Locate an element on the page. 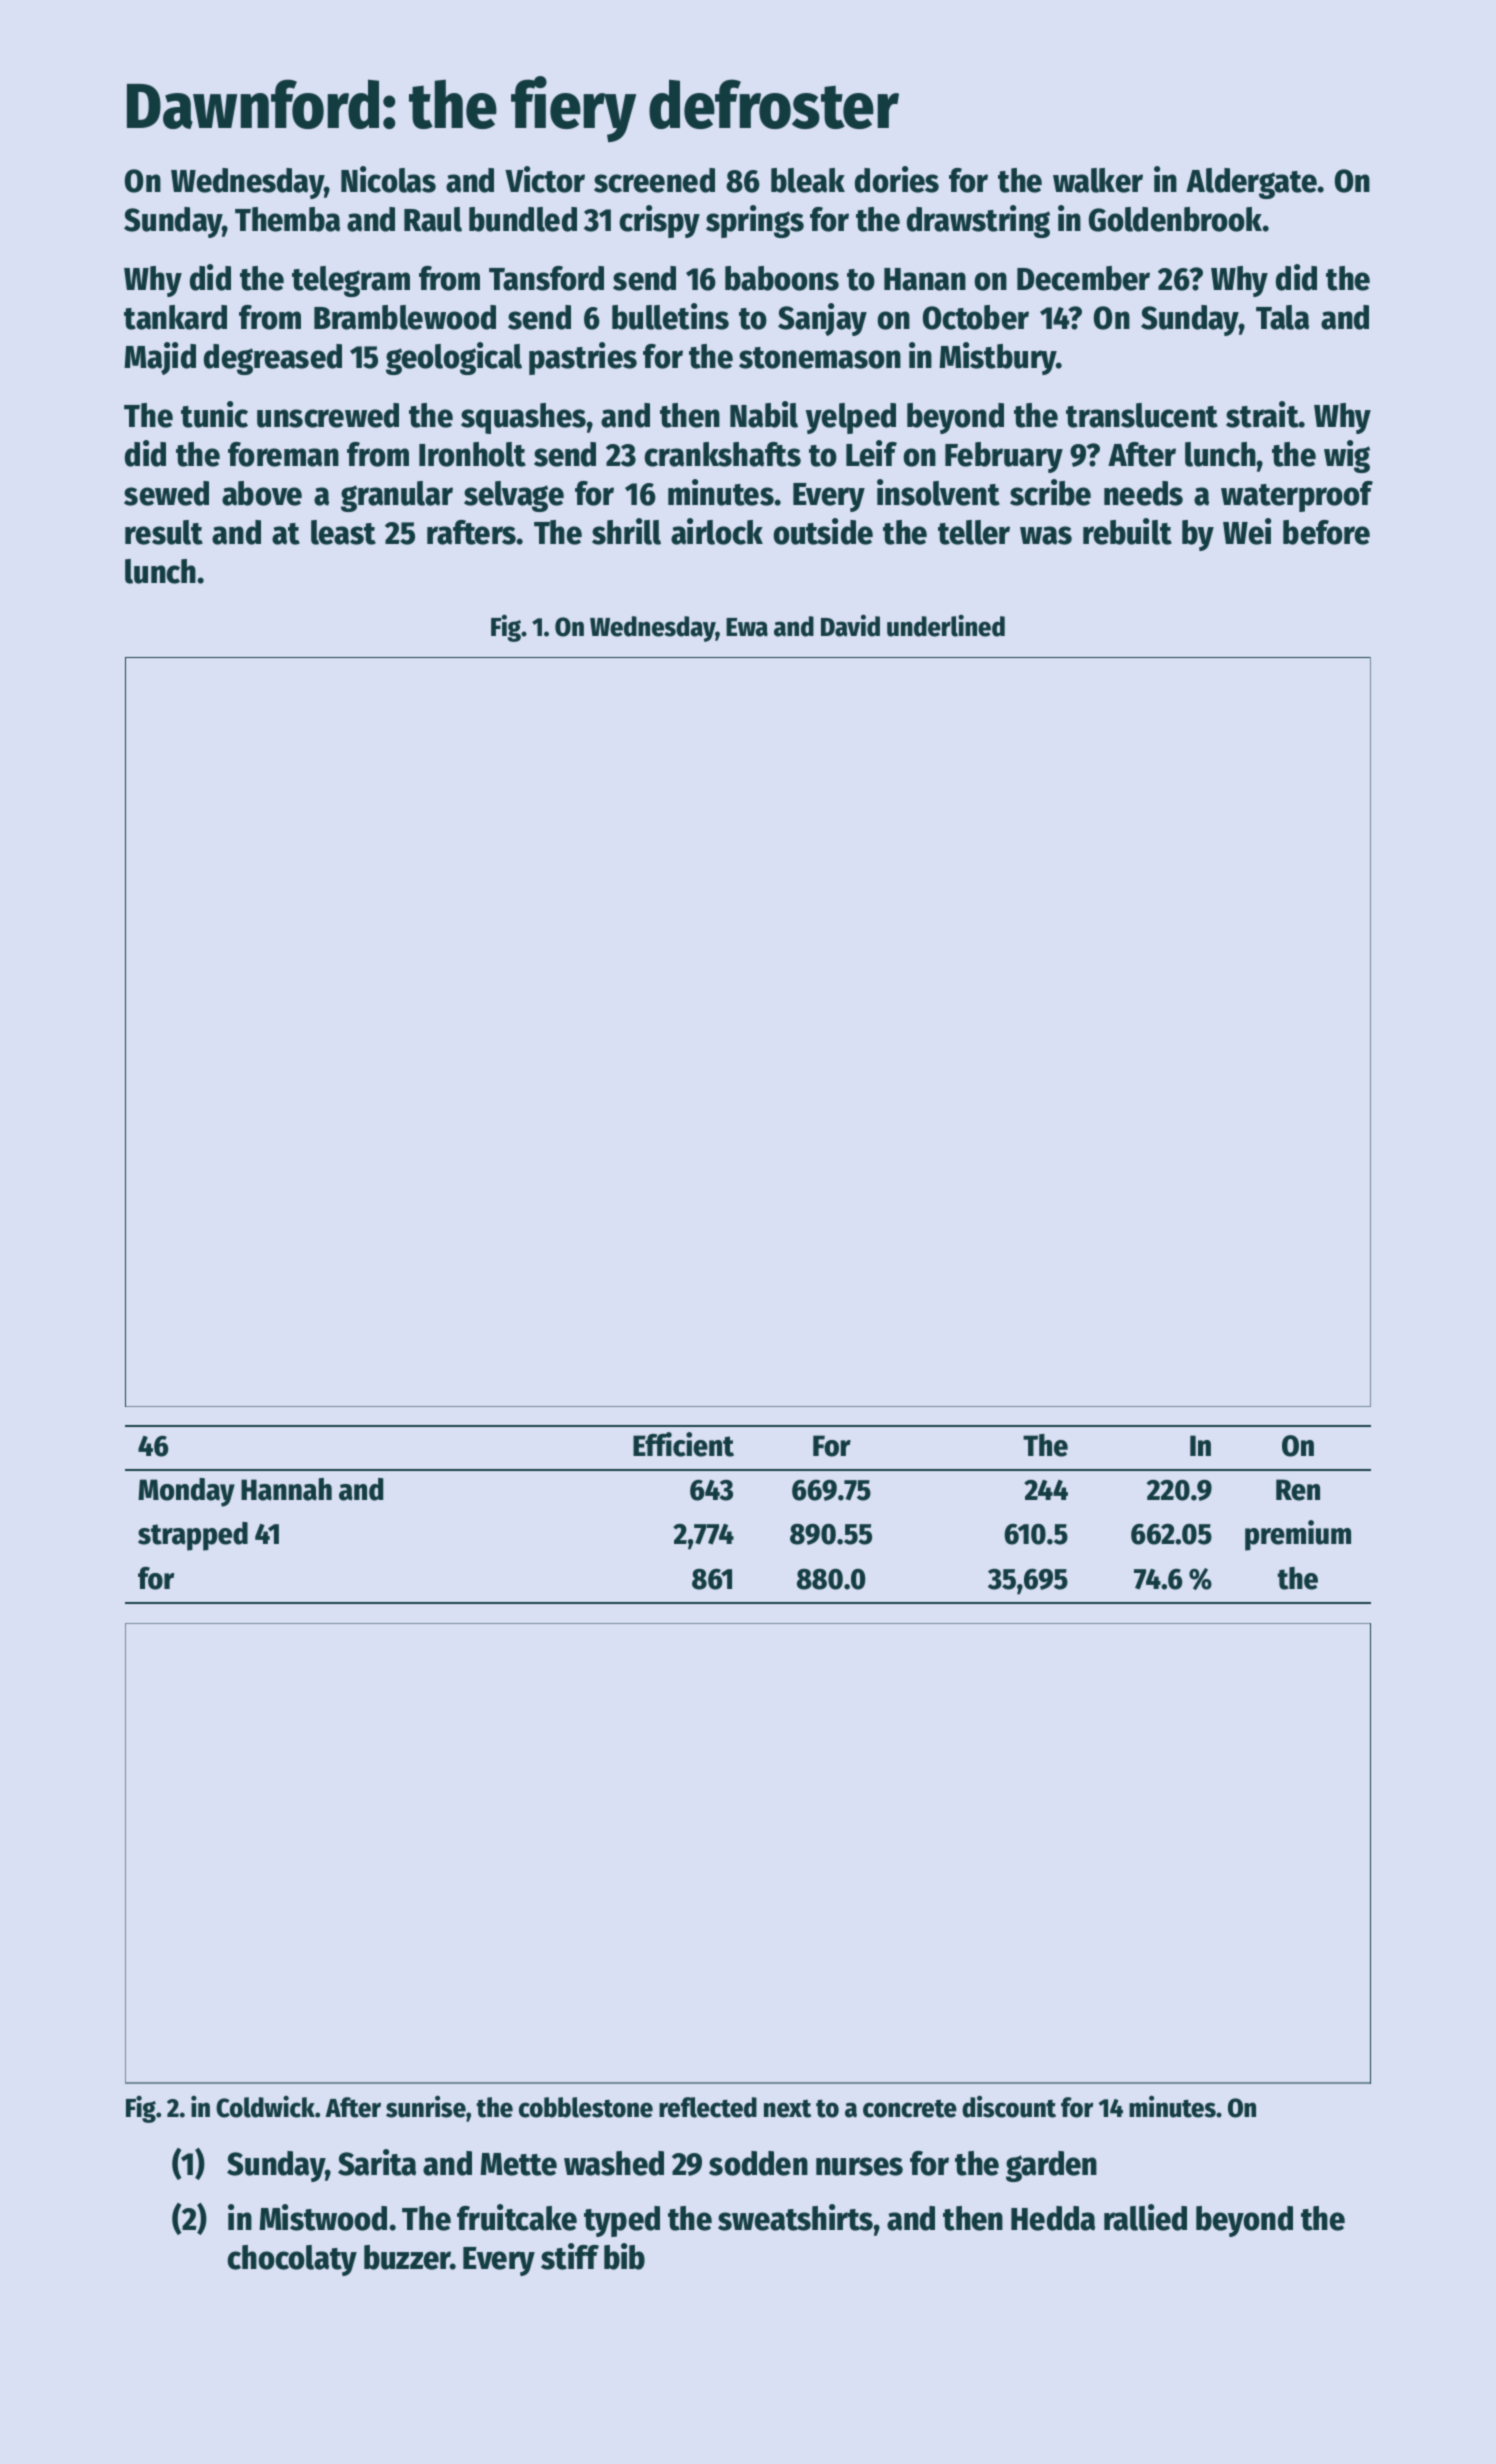 This page has width=1496, height=2464. Victor is located at coordinates (545, 179).
